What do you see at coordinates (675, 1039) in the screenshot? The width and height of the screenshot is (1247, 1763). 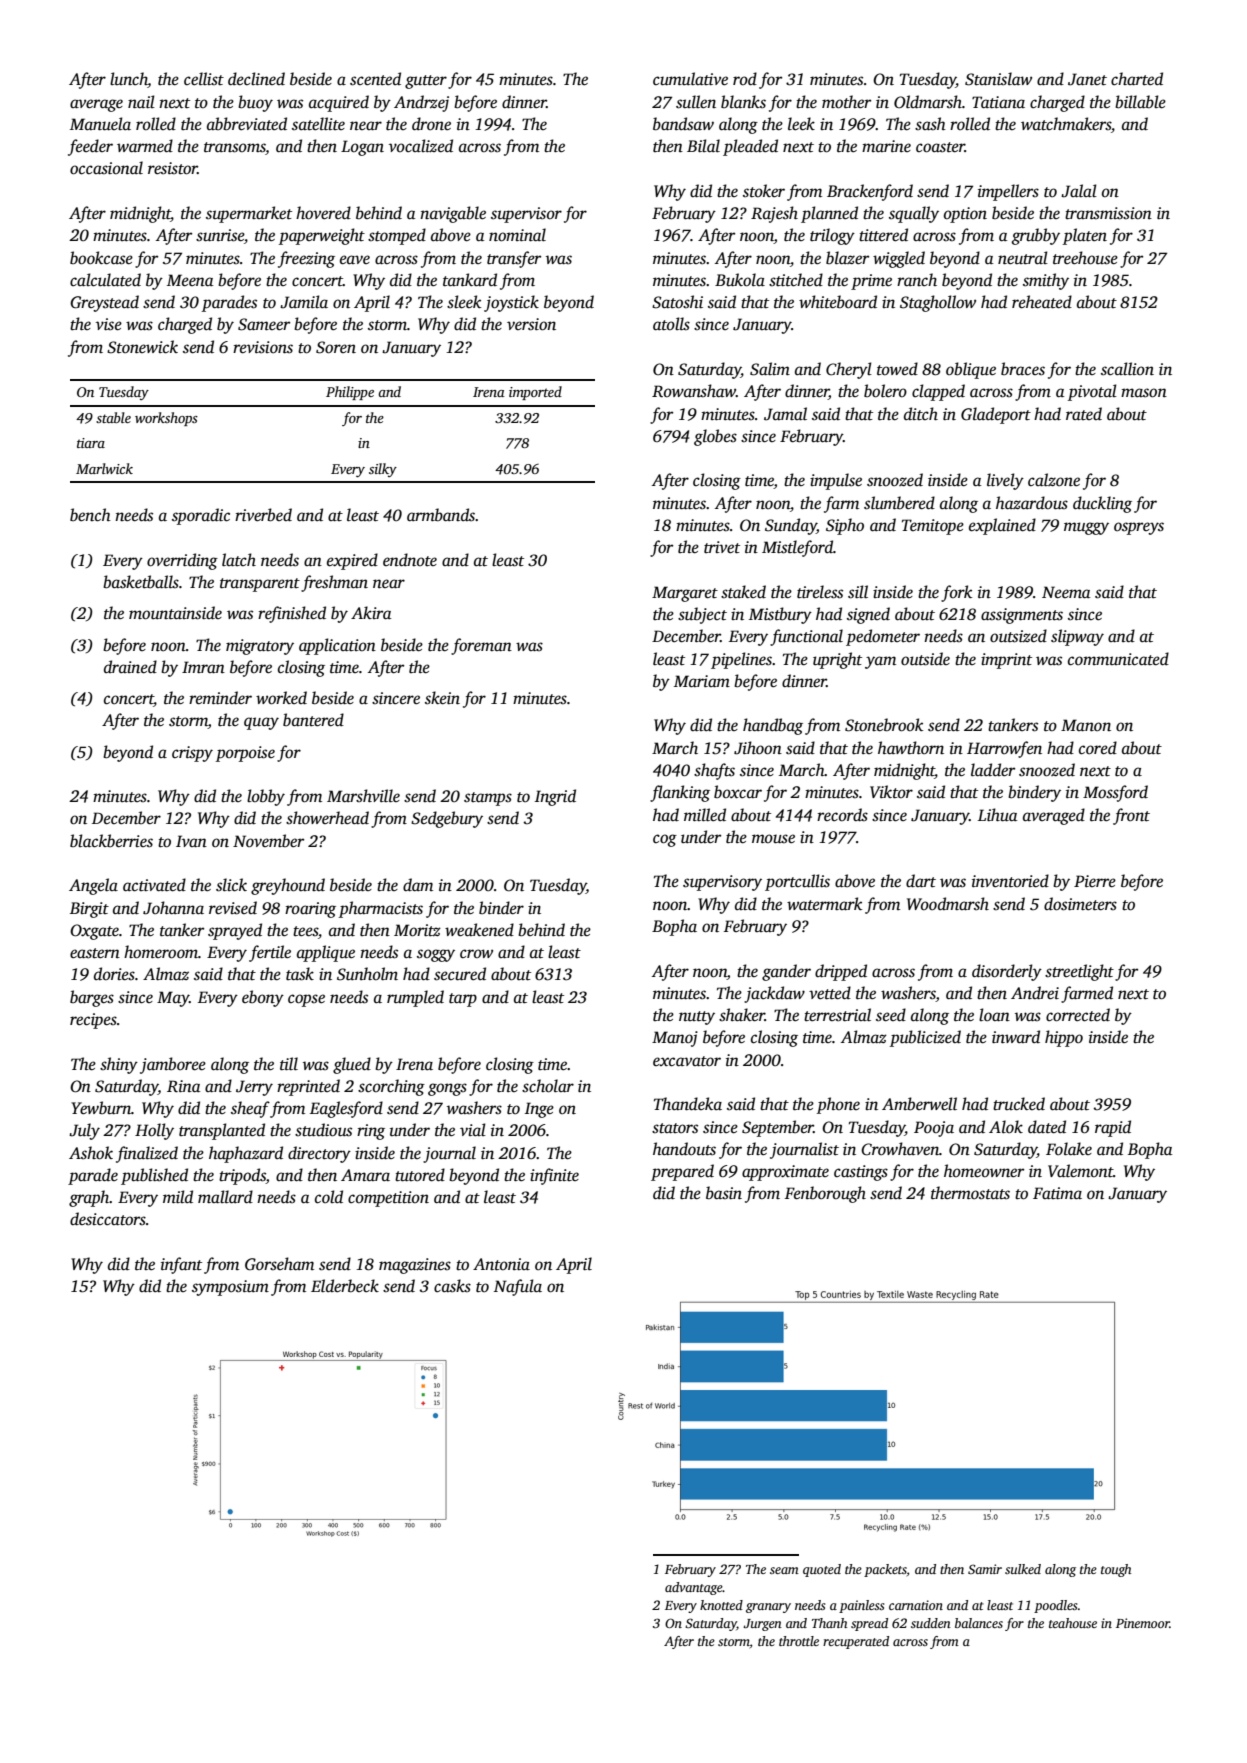 I see `Manoj` at bounding box center [675, 1039].
